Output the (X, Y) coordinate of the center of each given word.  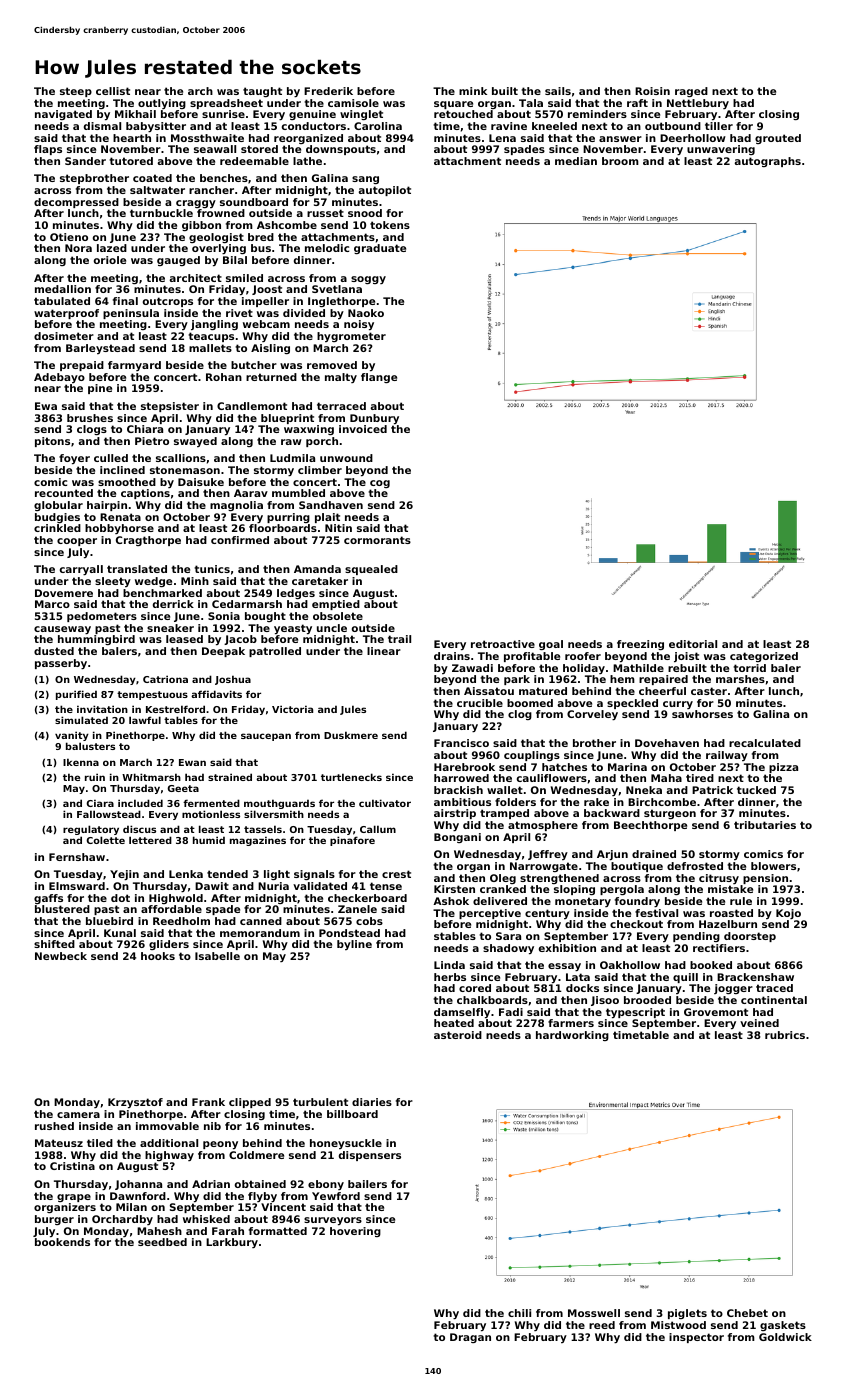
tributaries (765, 825)
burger (54, 1220)
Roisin (652, 91)
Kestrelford (175, 709)
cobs (369, 921)
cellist (113, 91)
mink (473, 91)
